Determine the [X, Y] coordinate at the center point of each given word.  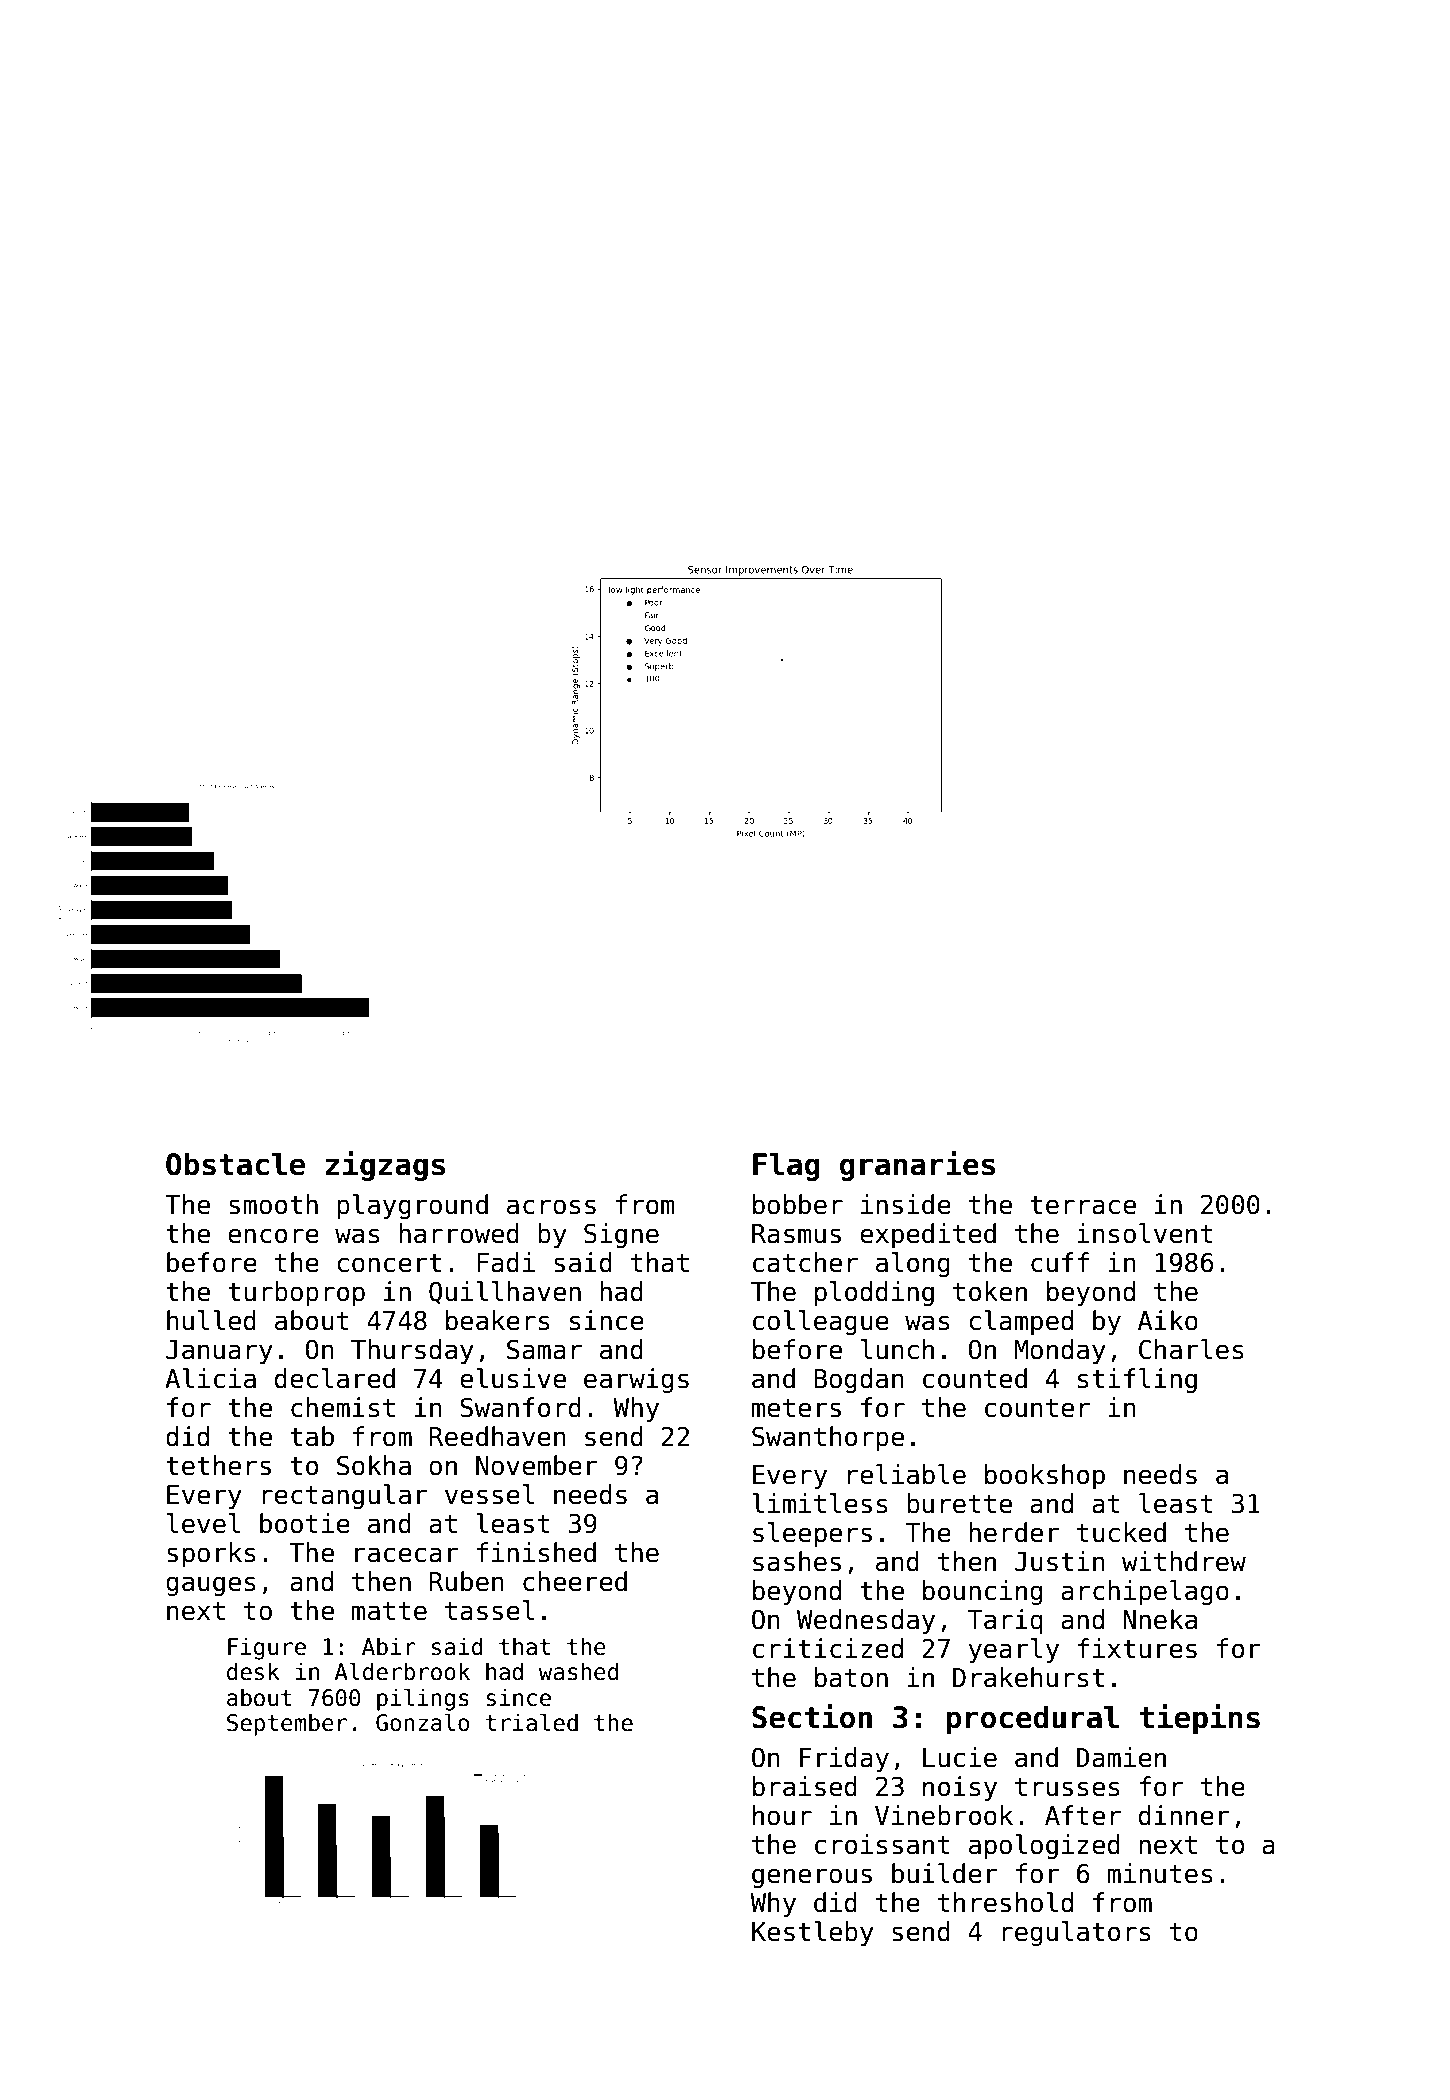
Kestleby [813, 1933]
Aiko [1168, 1320]
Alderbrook [402, 1671]
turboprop [296, 1293]
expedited [928, 1235]
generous [812, 1878]
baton [851, 1677]
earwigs [636, 1380]
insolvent [1145, 1233]
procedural [1032, 1719]
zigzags [385, 1166]
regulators [1076, 1933]
